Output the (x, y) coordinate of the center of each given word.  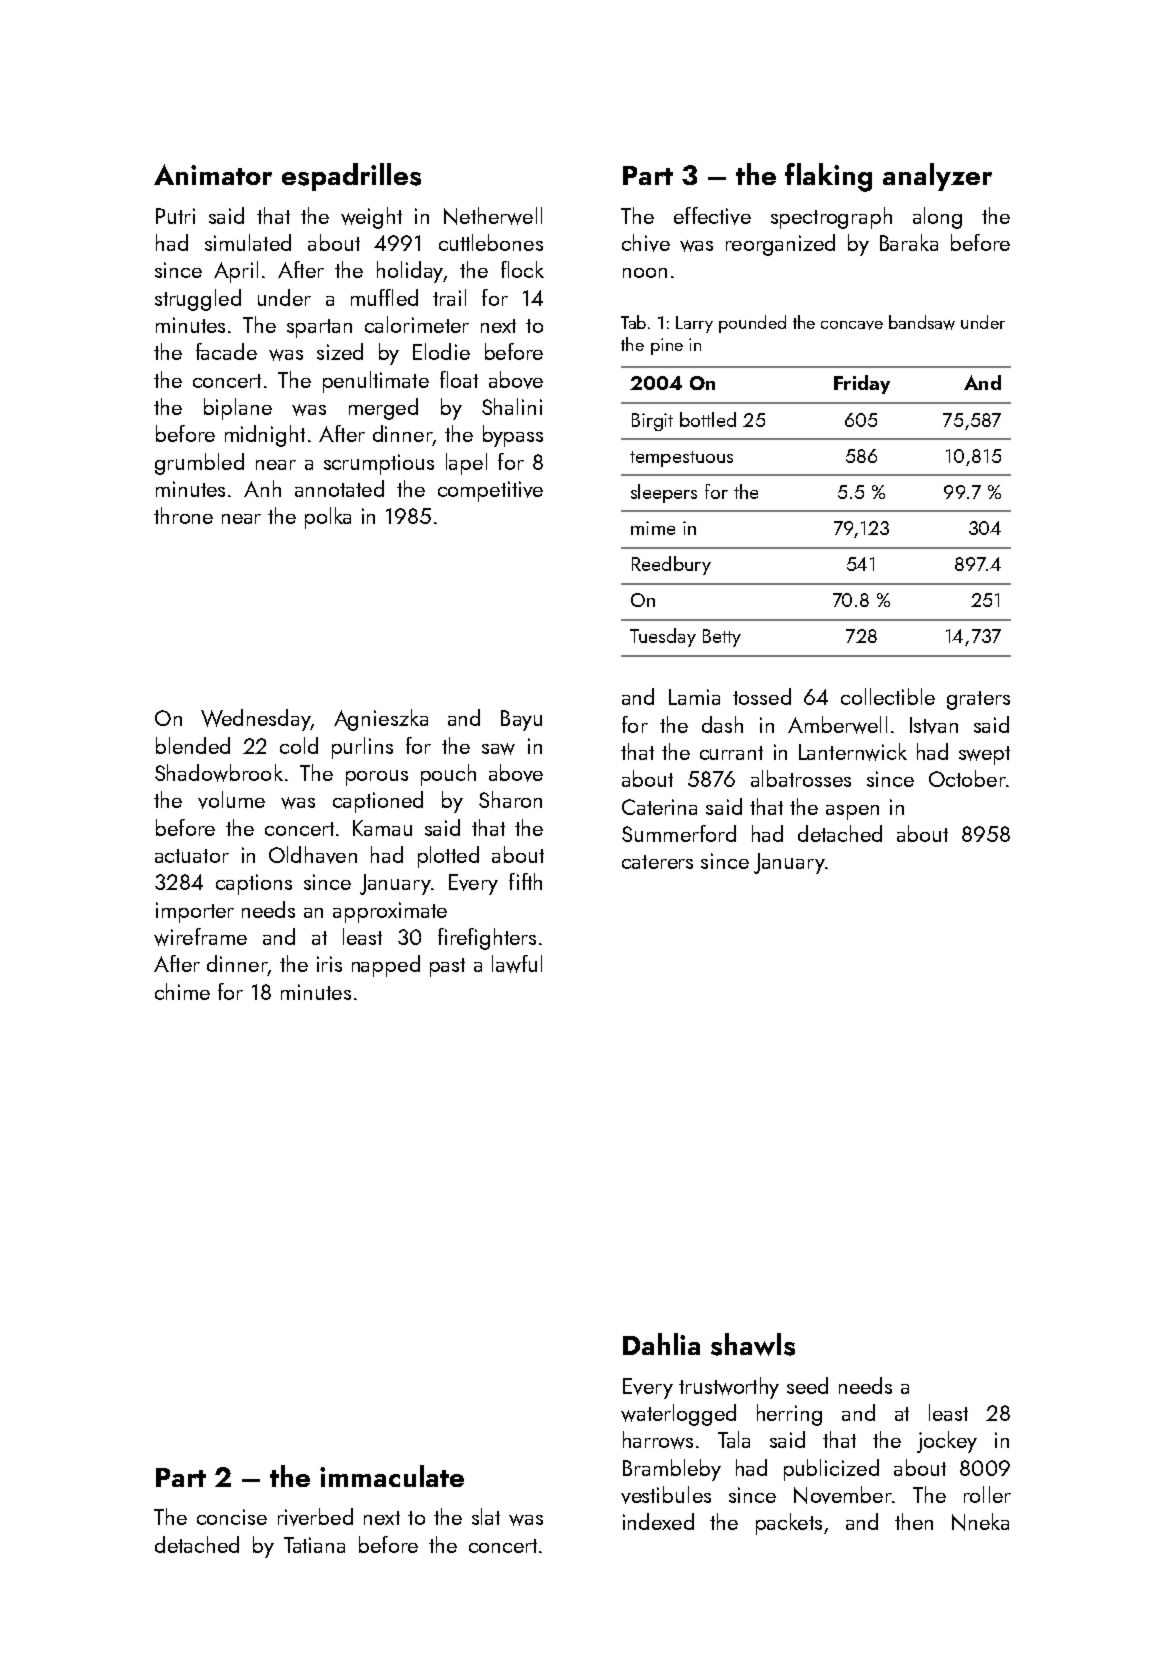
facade (226, 351)
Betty (722, 638)
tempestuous (681, 459)
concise (232, 1517)
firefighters (487, 939)
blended (193, 745)
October (967, 778)
